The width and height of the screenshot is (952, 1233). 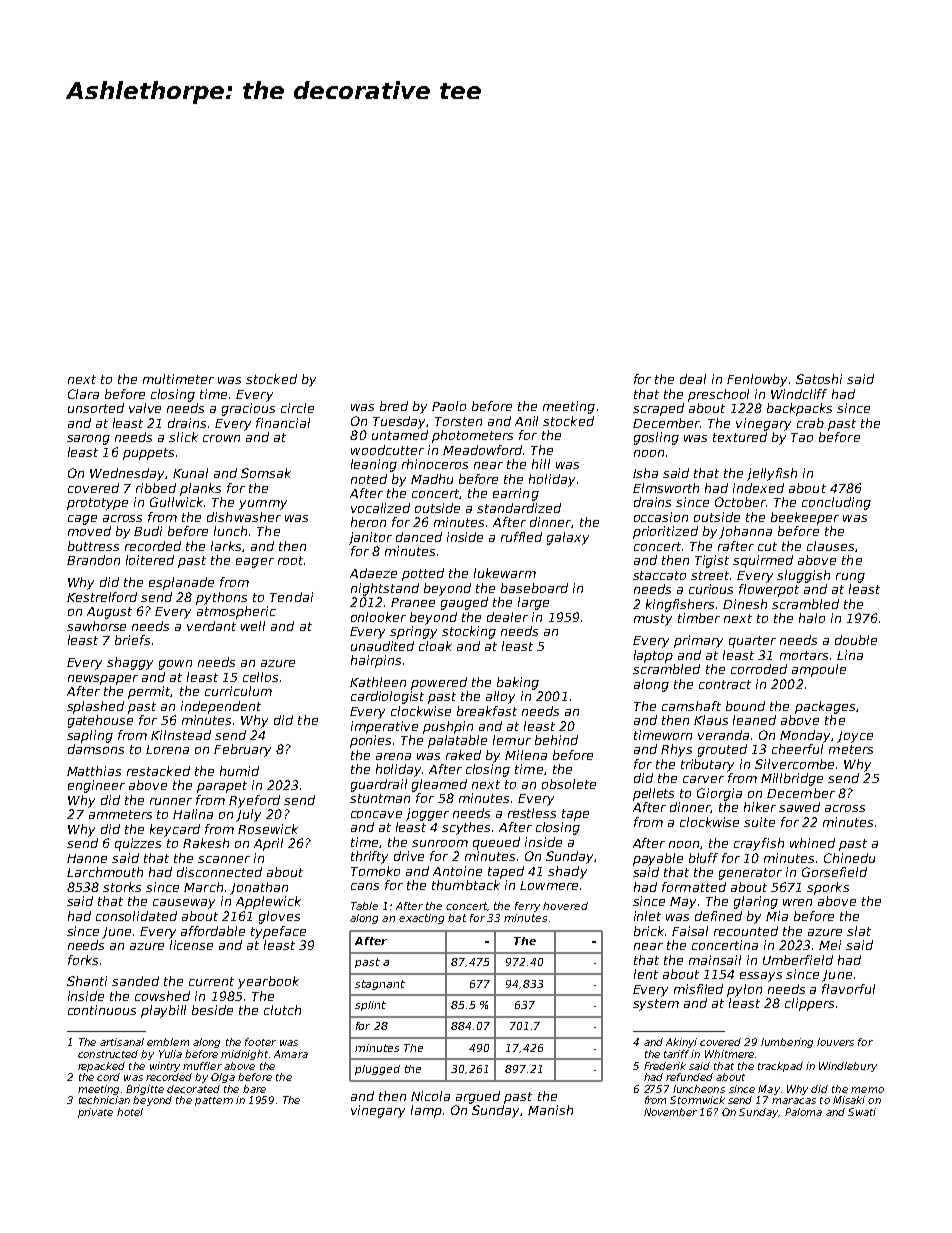 I want to click on yummy, so click(x=263, y=505).
